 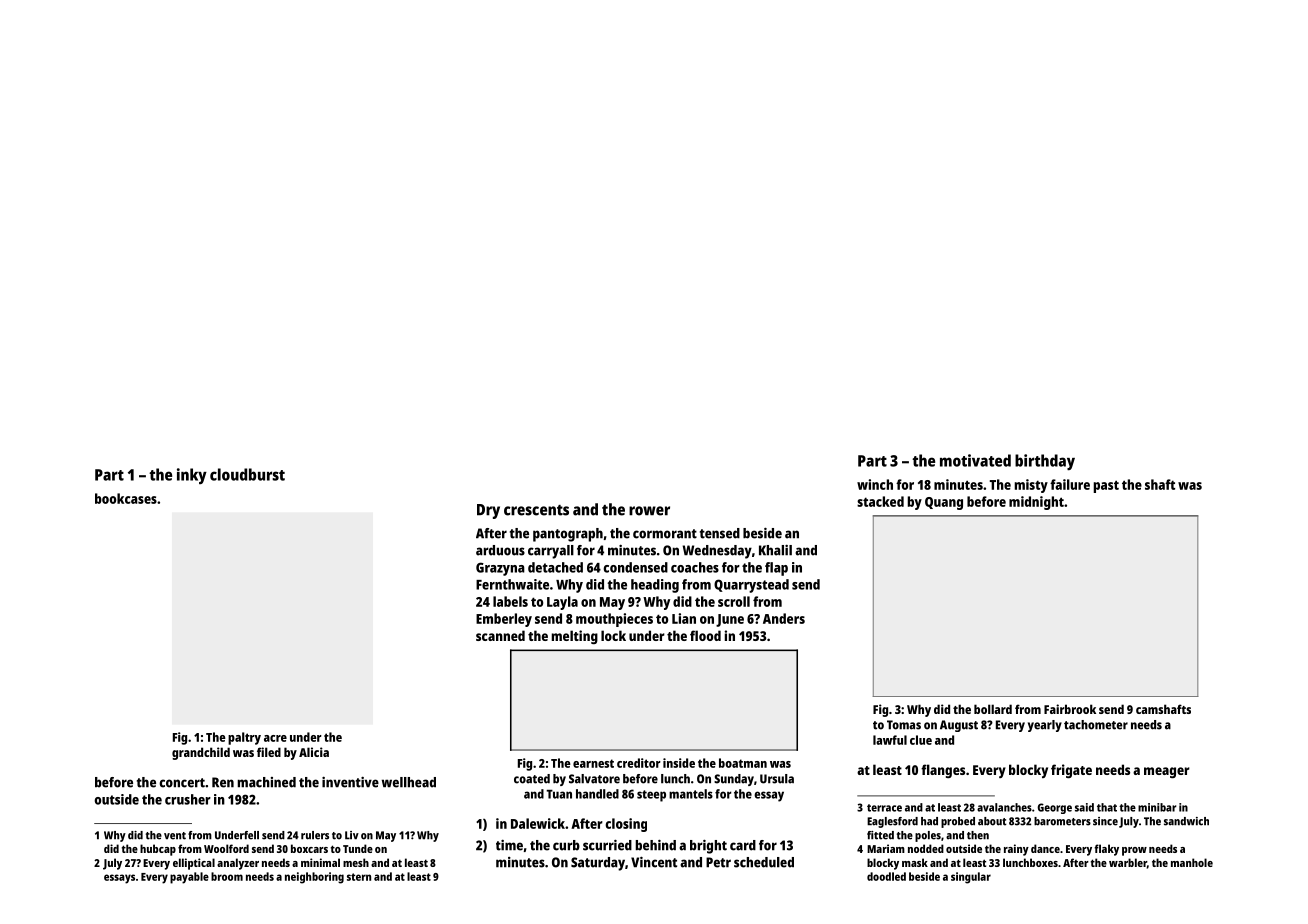 What do you see at coordinates (359, 877) in the image?
I see `stern` at bounding box center [359, 877].
